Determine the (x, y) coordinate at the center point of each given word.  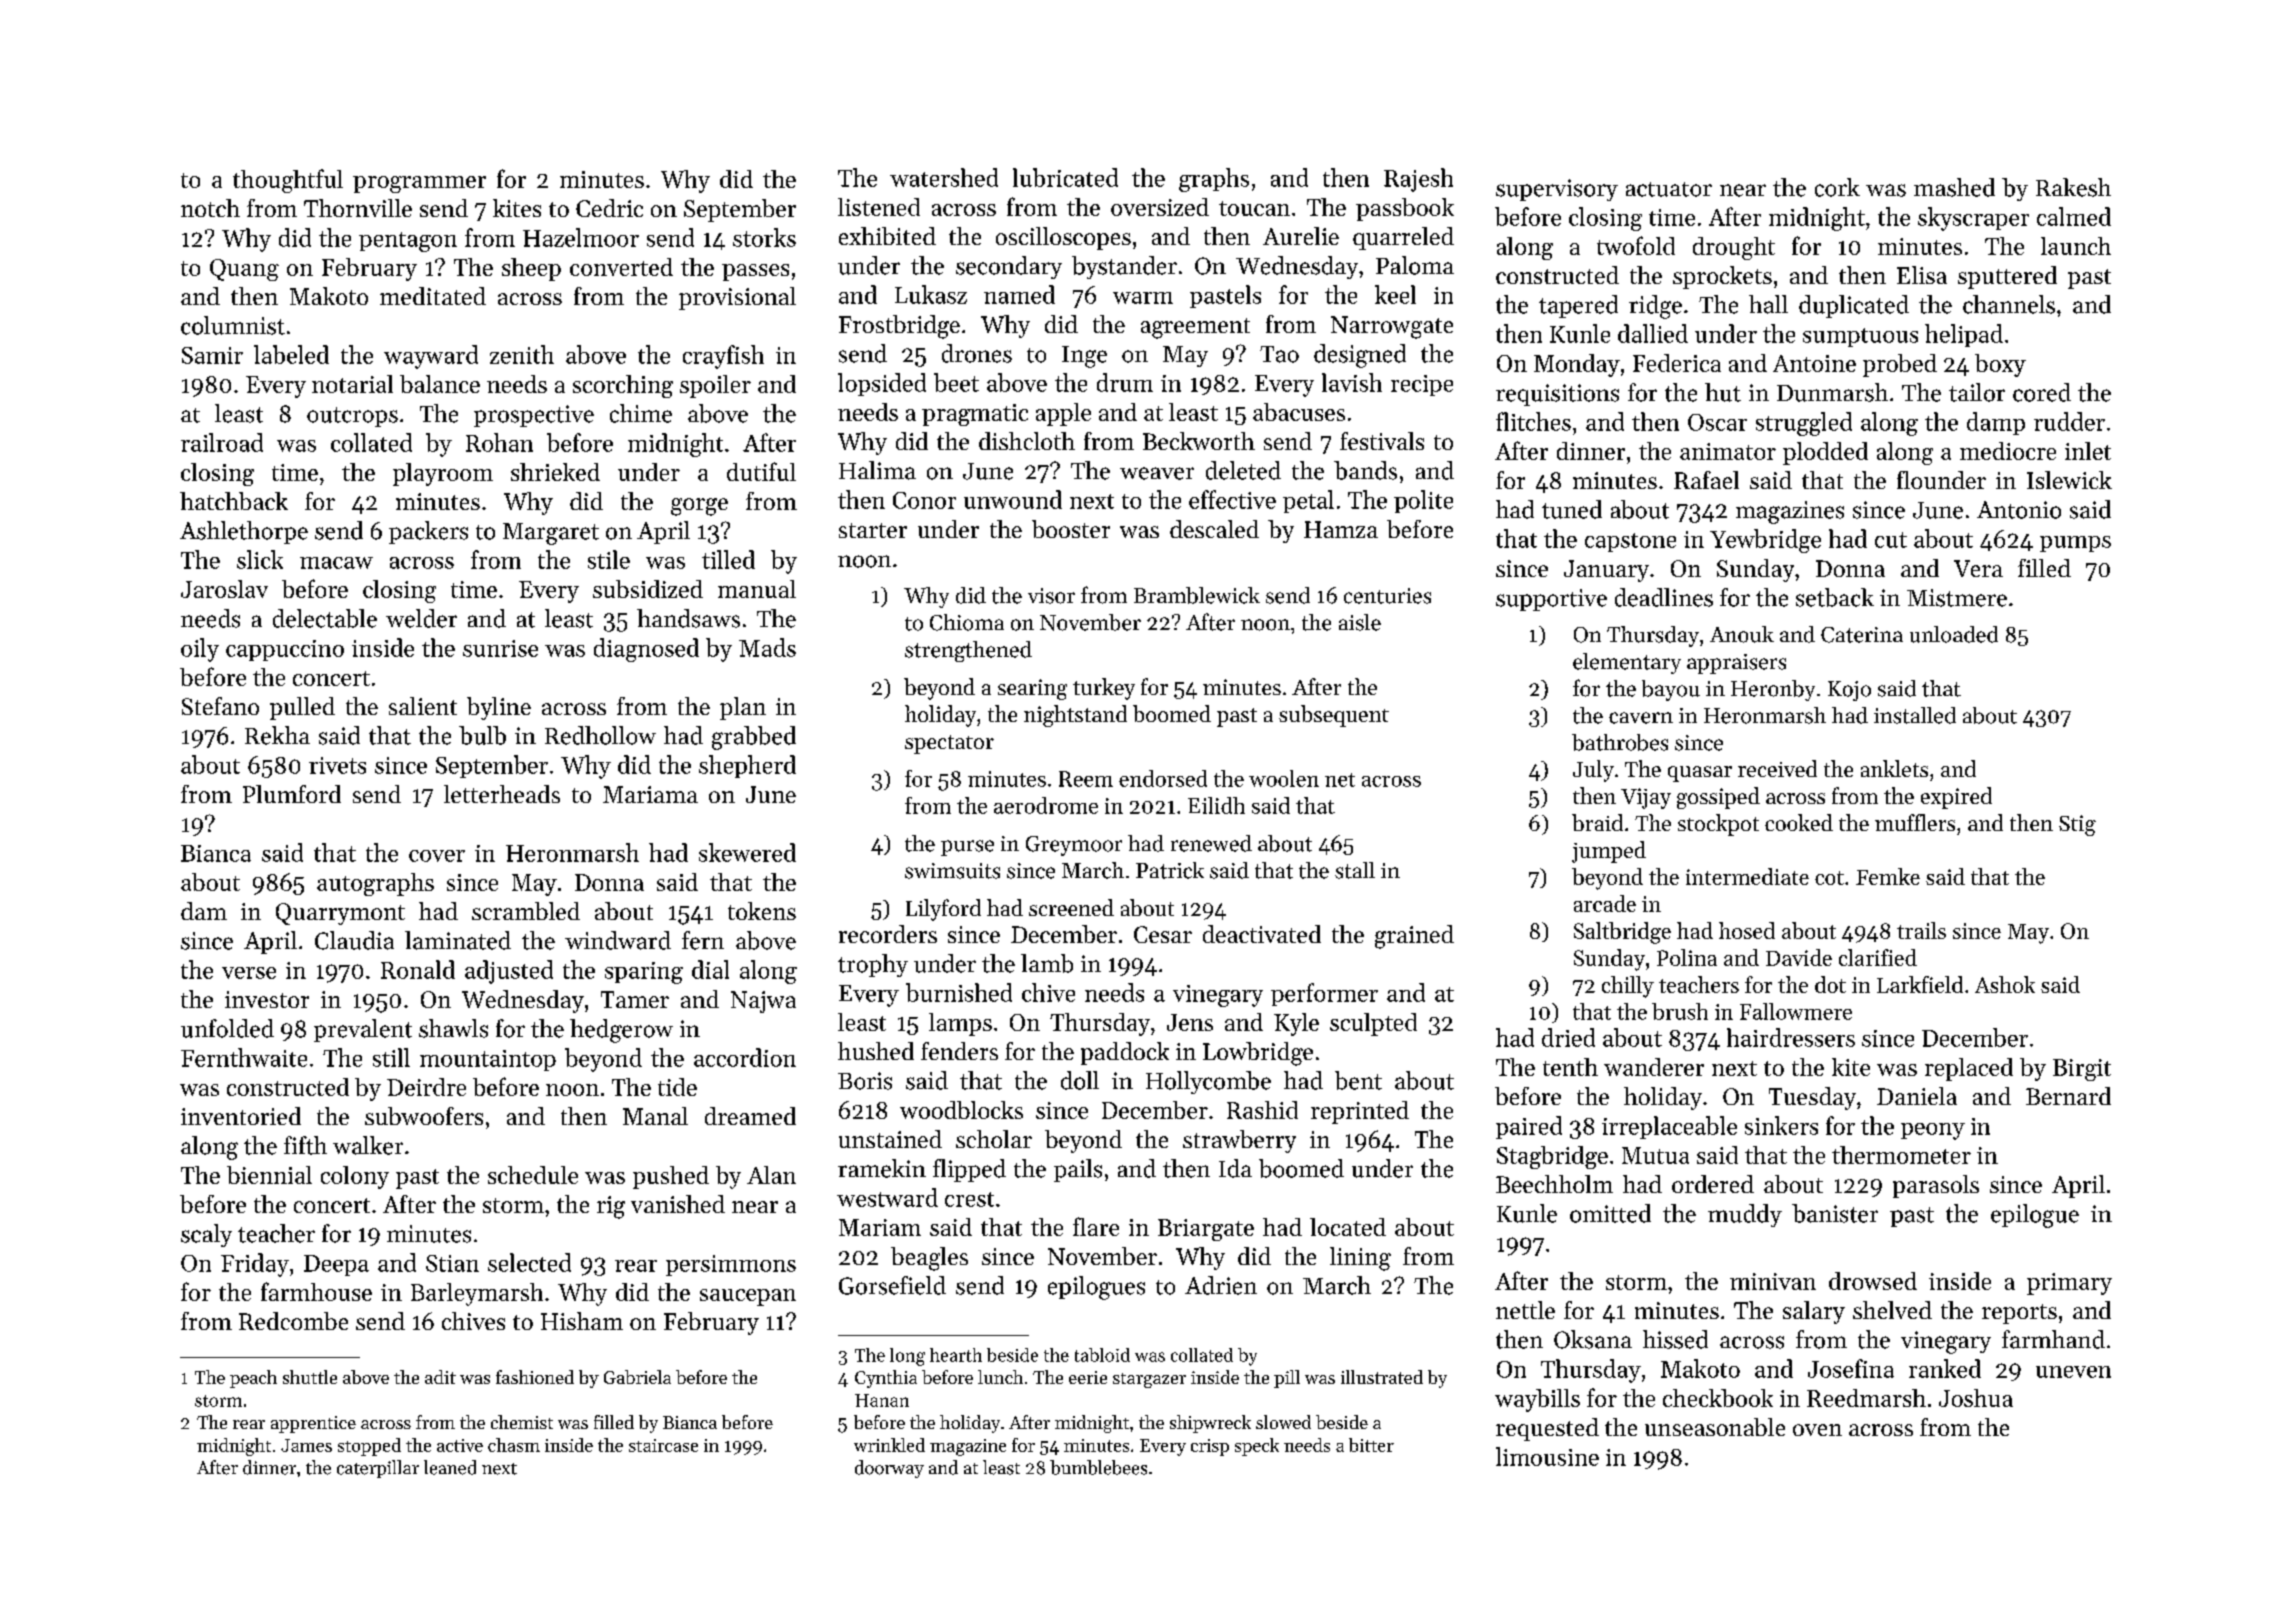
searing (1032, 689)
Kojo (1849, 691)
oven (1817, 1430)
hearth (956, 1355)
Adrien (1221, 1285)
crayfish (723, 357)
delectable (325, 618)
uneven (2073, 1372)
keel (1395, 294)
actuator (1669, 189)
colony (355, 1177)
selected (529, 1262)
